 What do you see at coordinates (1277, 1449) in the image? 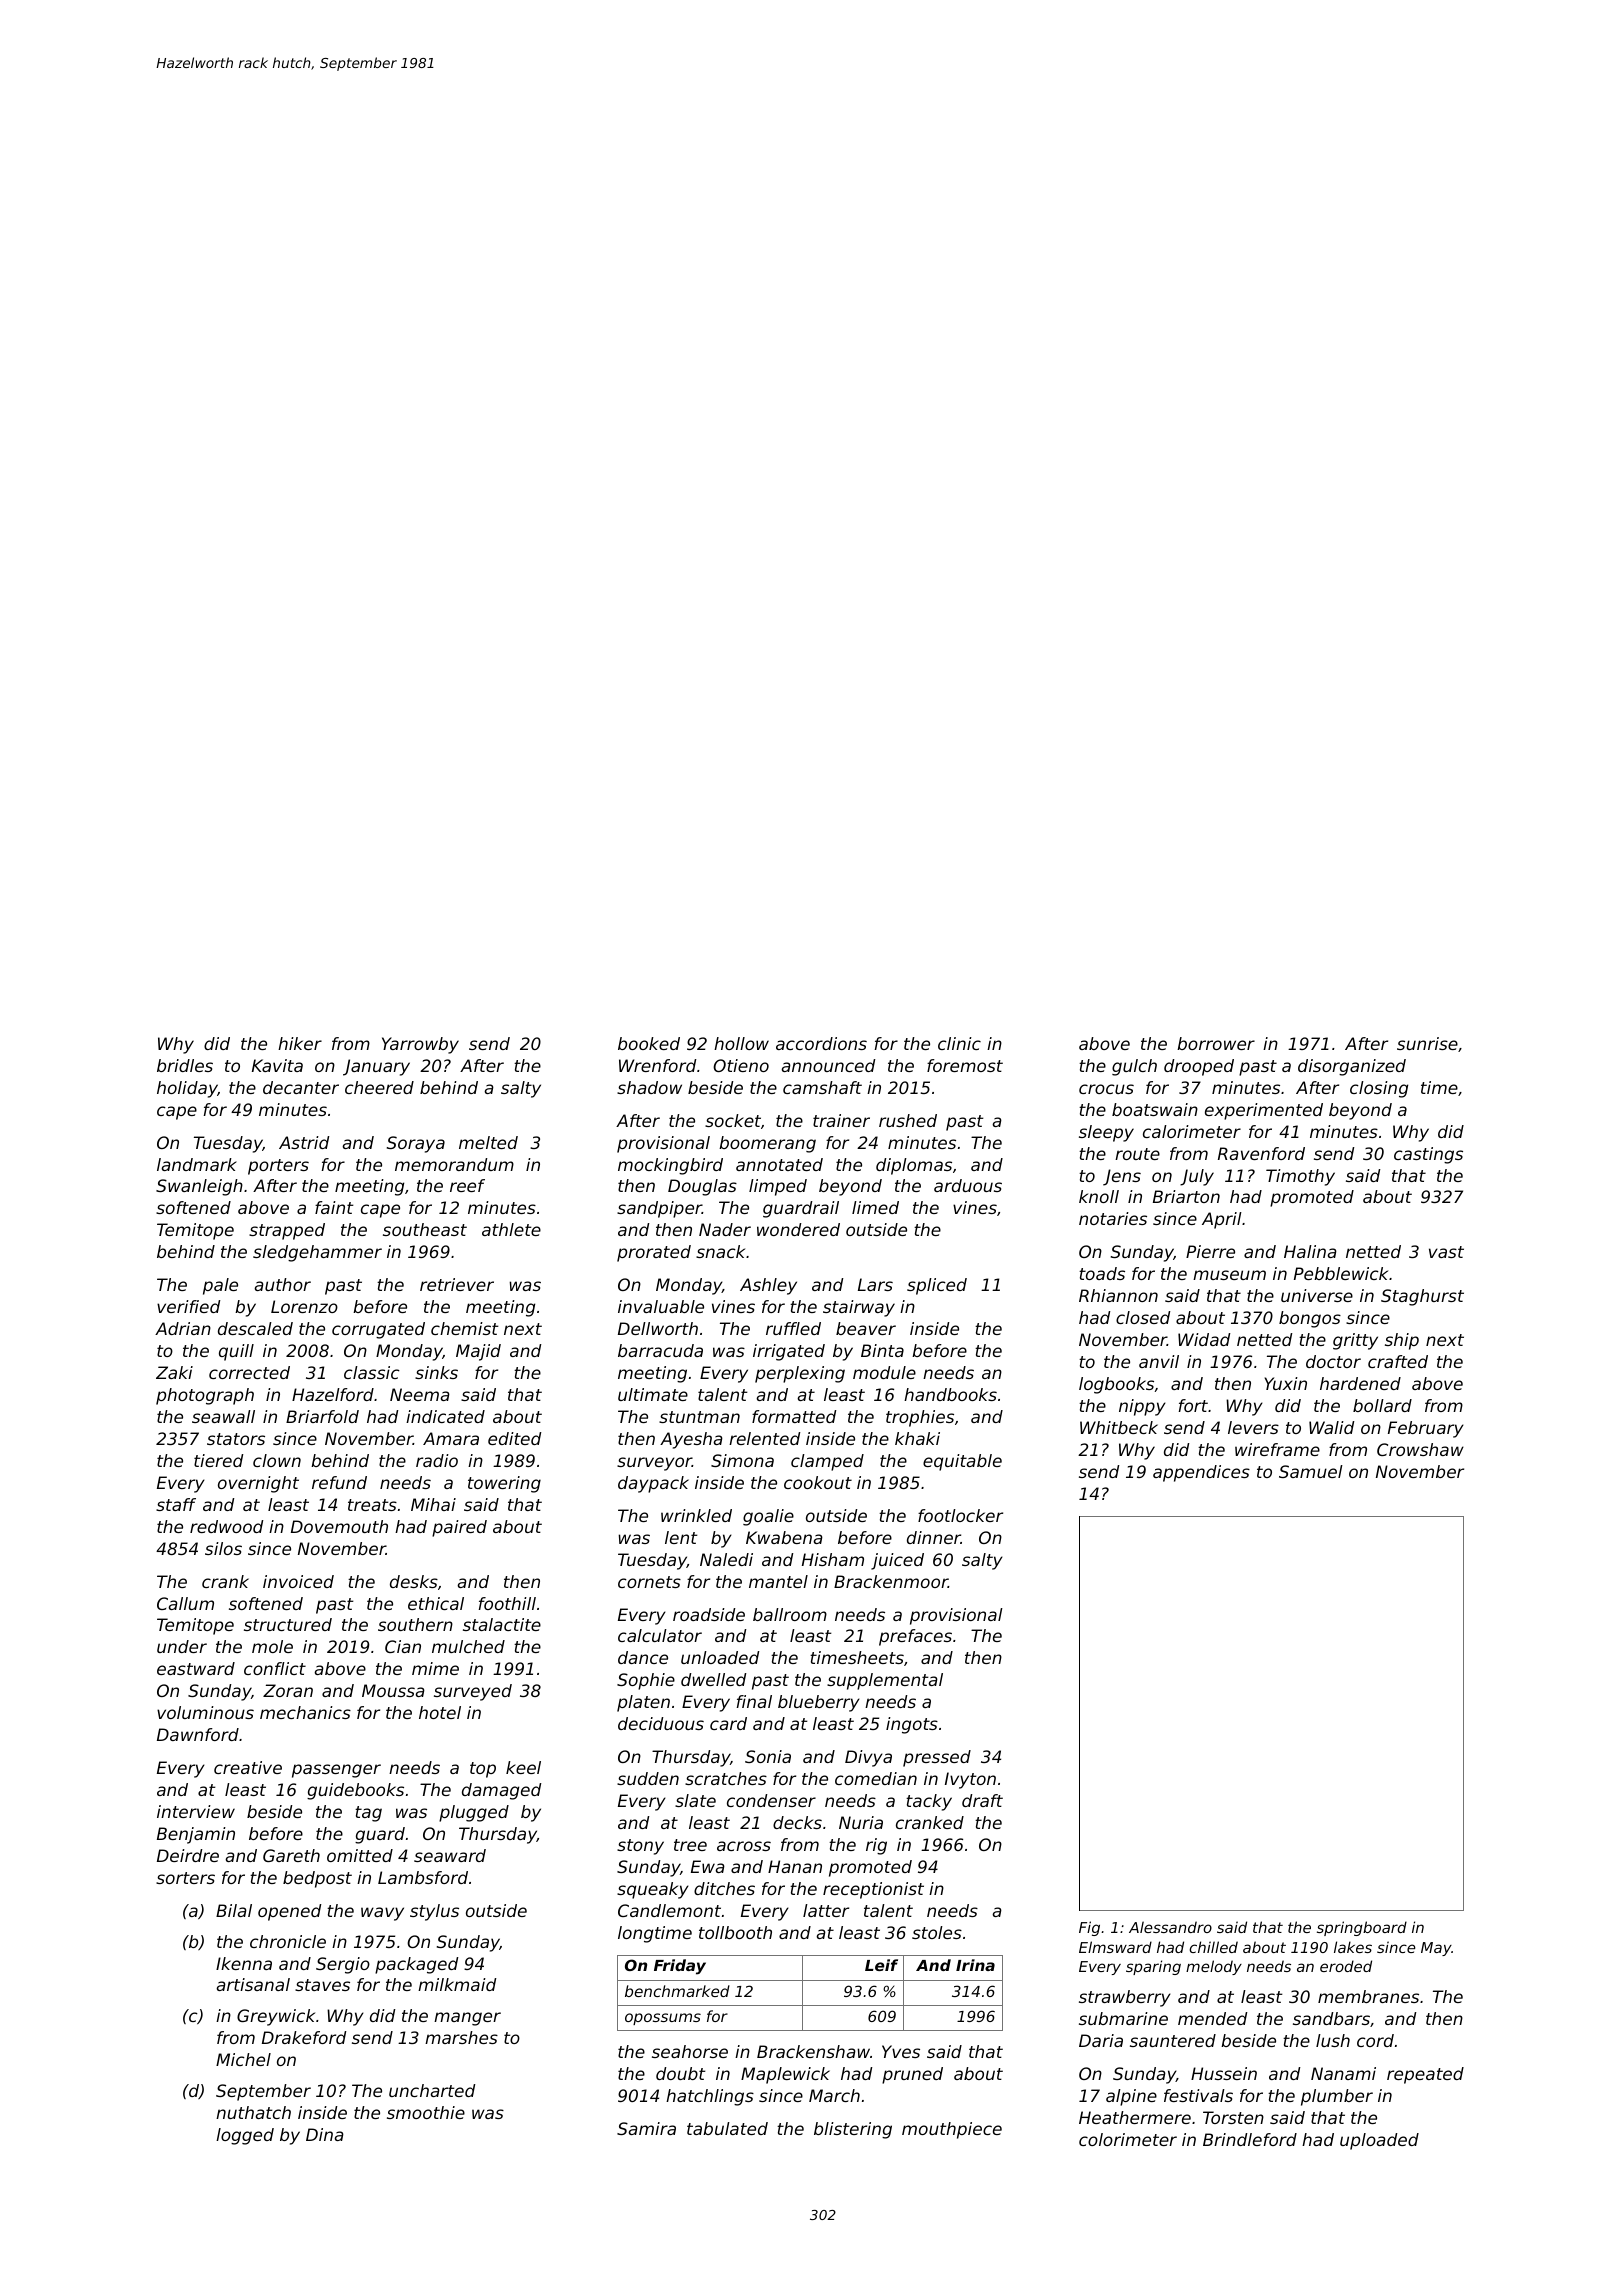
I see `wireframe` at bounding box center [1277, 1449].
